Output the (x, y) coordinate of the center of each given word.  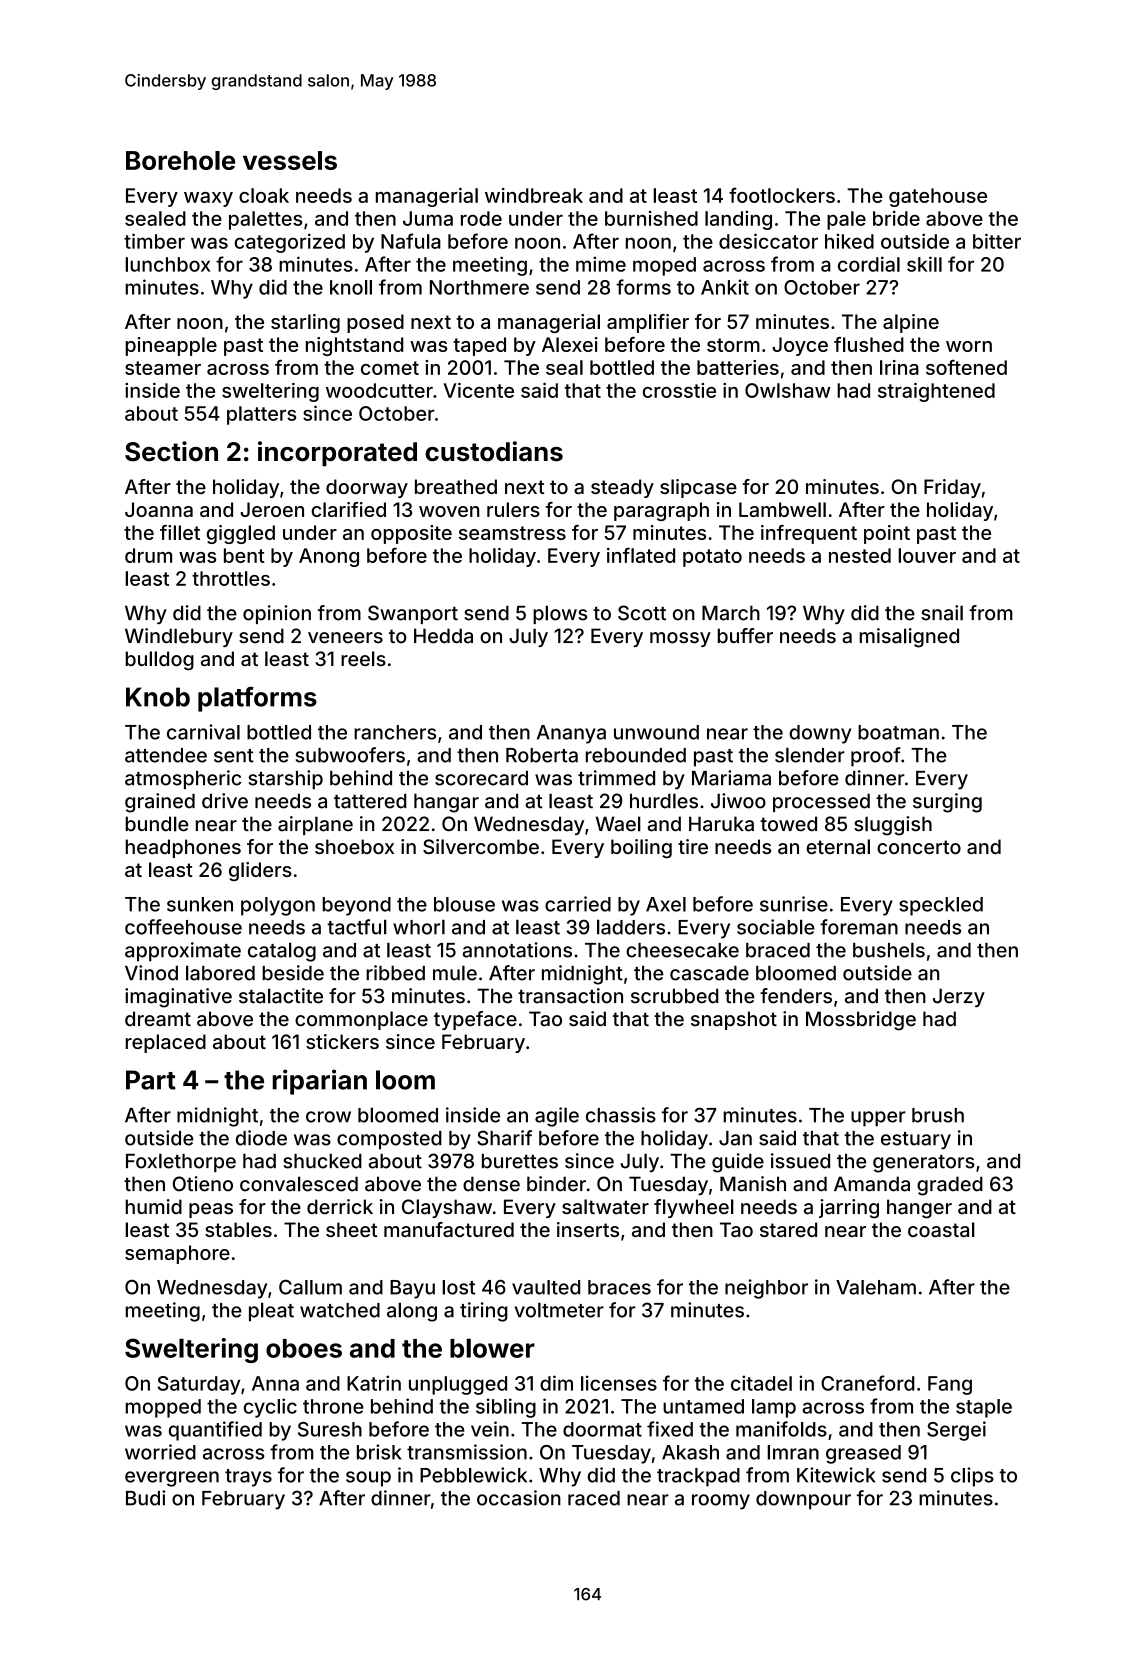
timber (154, 241)
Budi (145, 1498)
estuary (916, 1141)
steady (622, 488)
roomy (721, 1502)
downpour (803, 1500)
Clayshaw (447, 1208)
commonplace (361, 1020)
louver (927, 555)
